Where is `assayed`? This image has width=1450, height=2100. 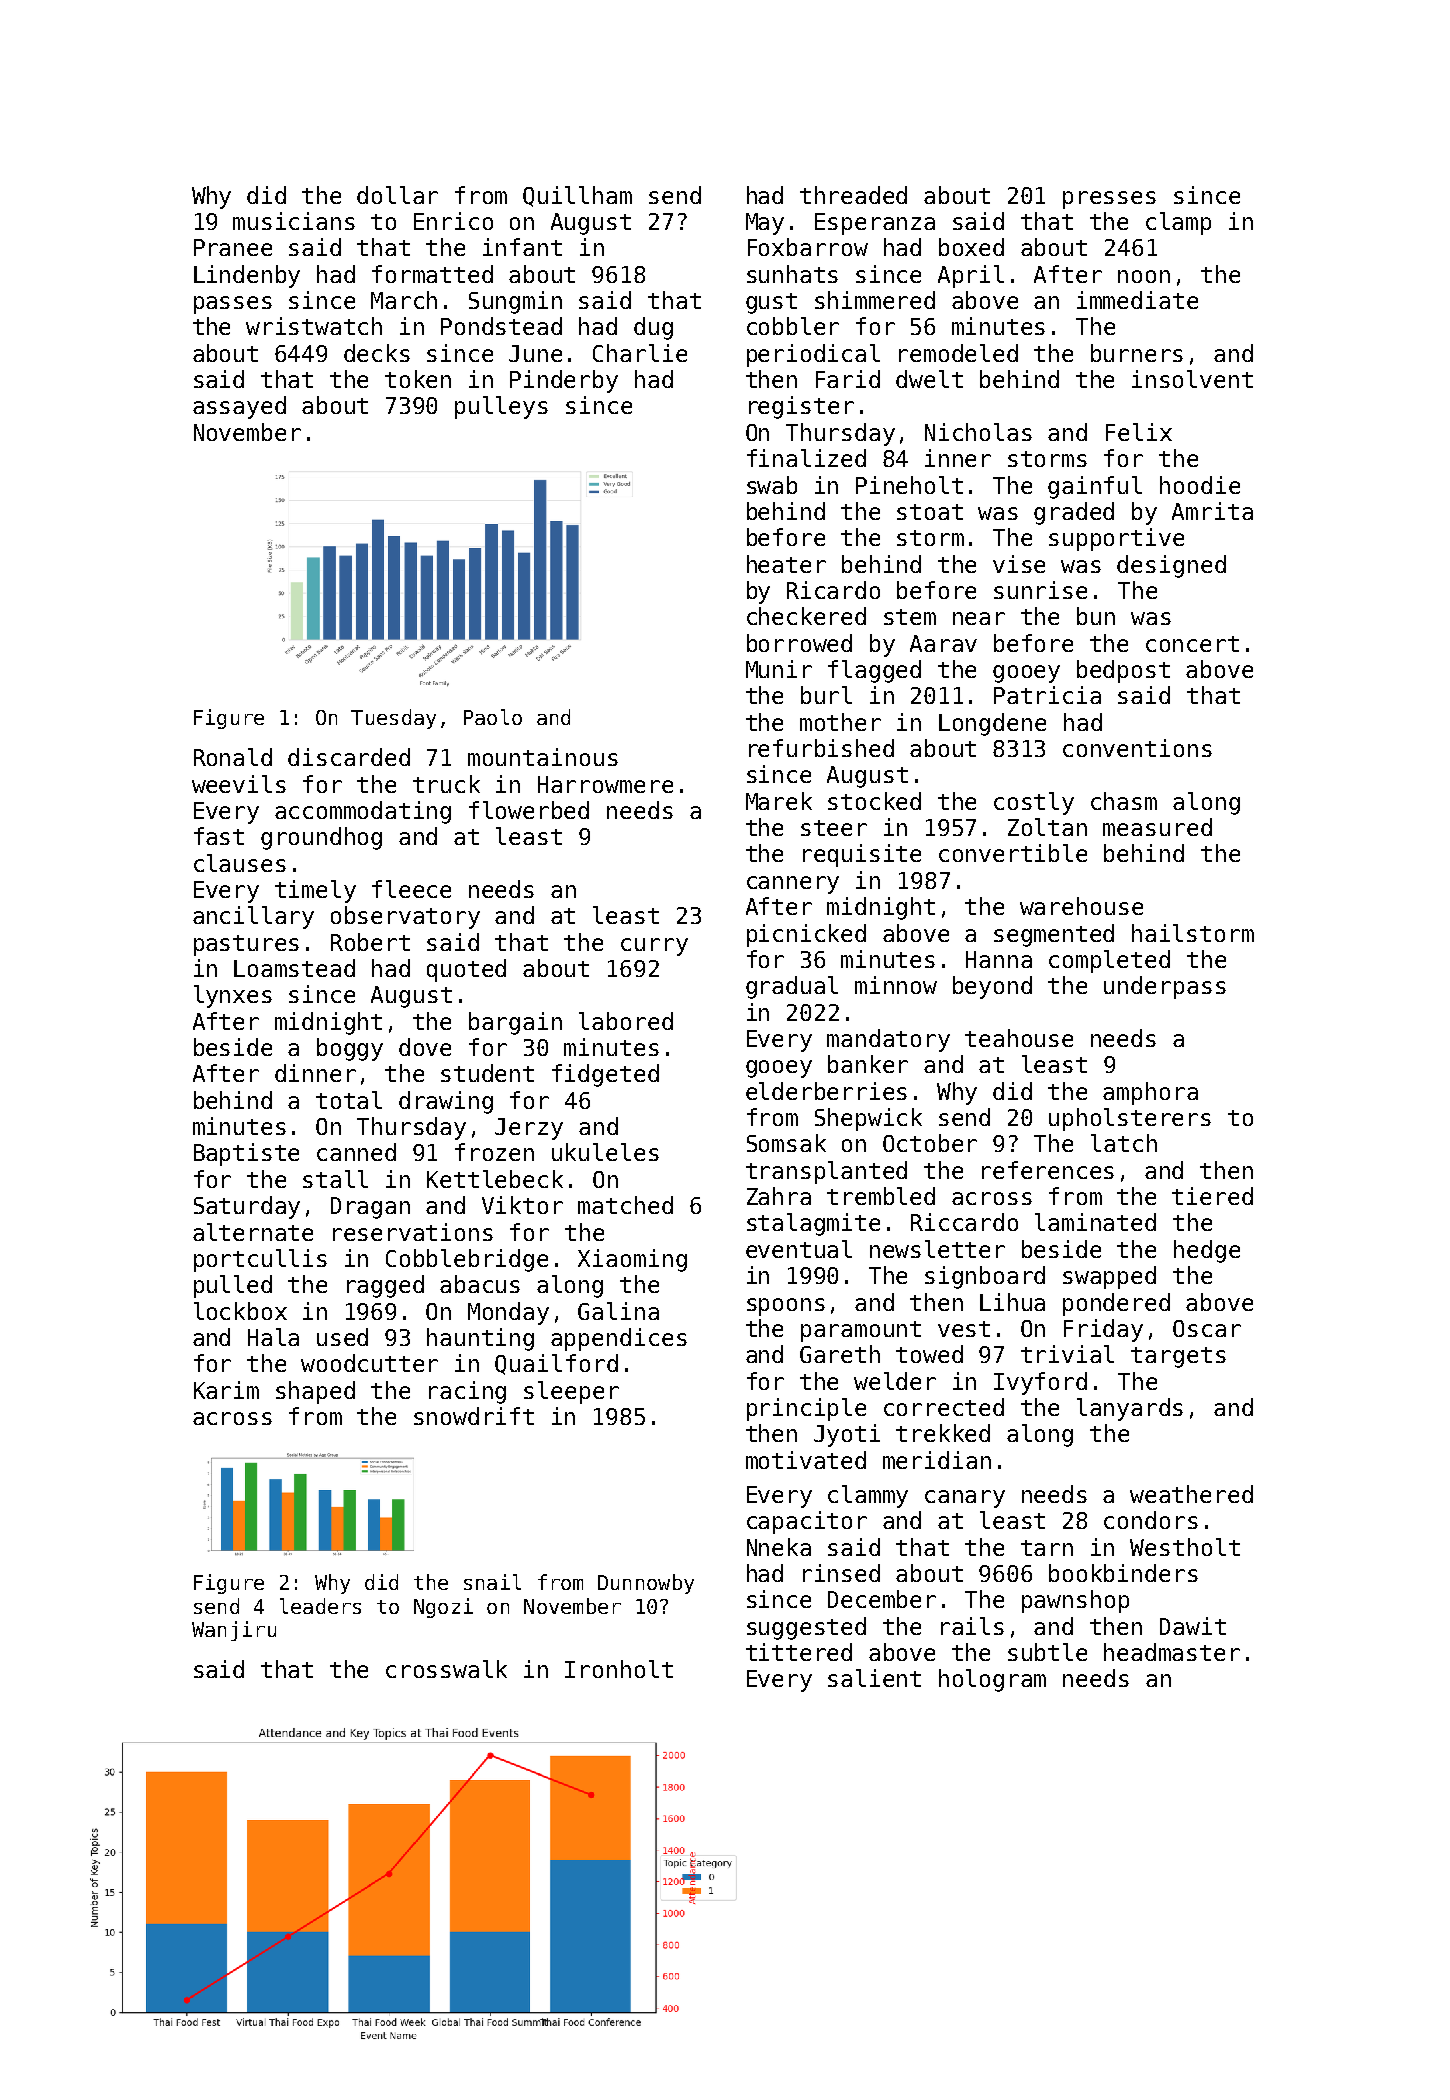 assayed is located at coordinates (239, 407).
